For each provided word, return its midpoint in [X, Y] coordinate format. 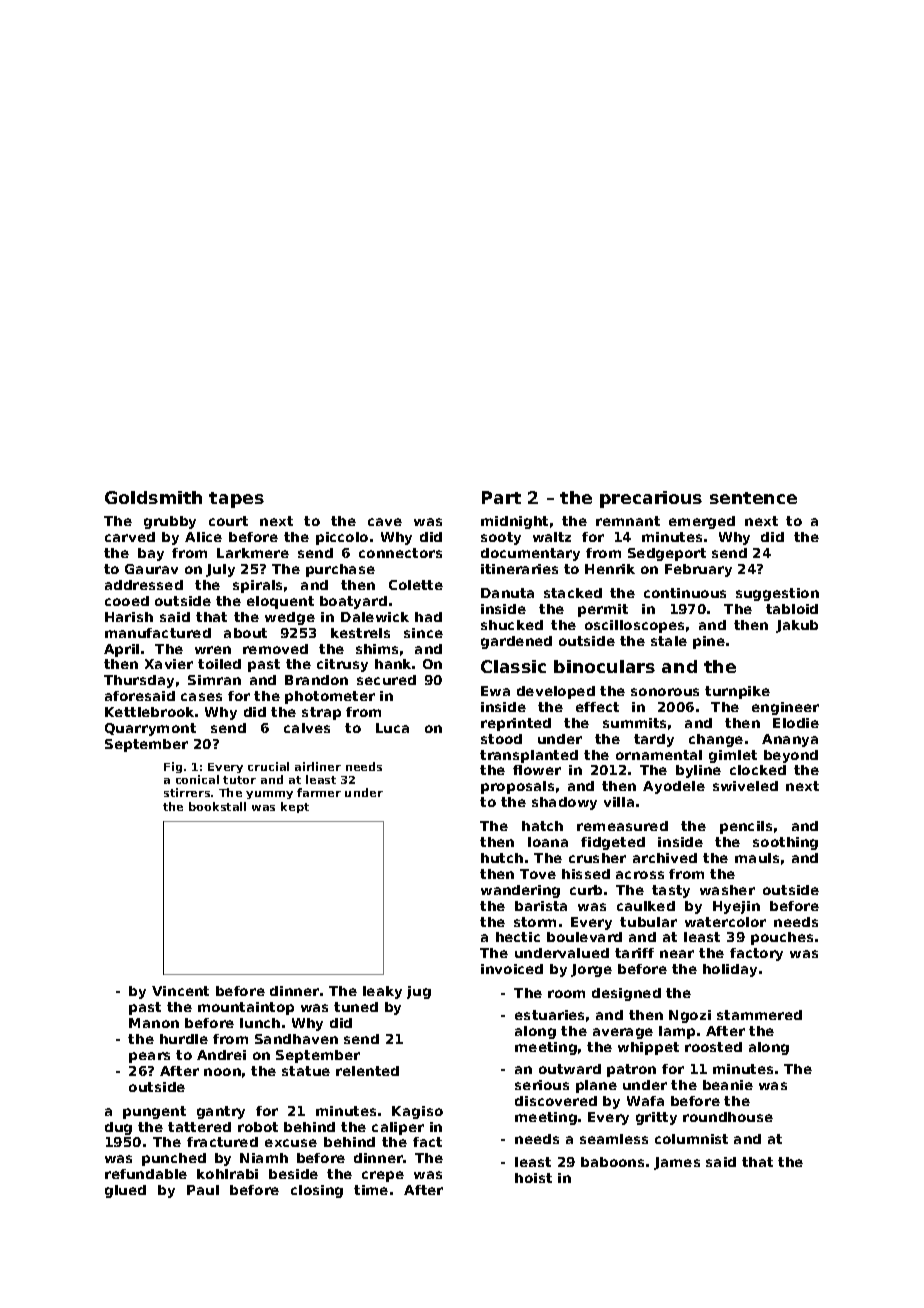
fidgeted [613, 843]
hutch [502, 858]
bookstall [217, 806]
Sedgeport [667, 554]
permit [603, 610]
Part [501, 497]
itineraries [519, 569]
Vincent [180, 991]
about [245, 633]
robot [258, 1127]
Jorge [591, 970]
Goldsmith [153, 497]
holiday [730, 970]
